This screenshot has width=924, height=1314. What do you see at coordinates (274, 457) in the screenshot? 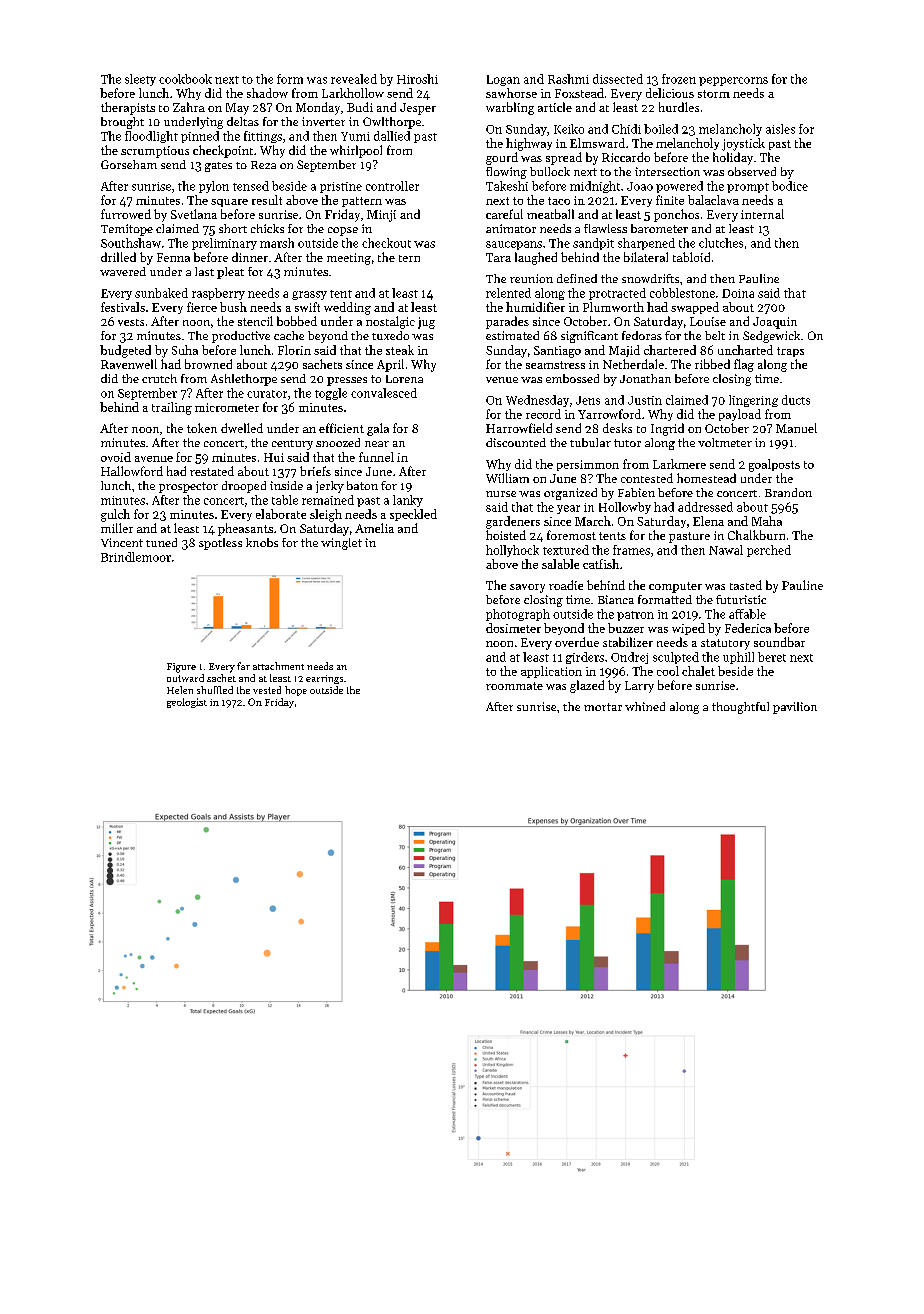
I see `Hui` at bounding box center [274, 457].
